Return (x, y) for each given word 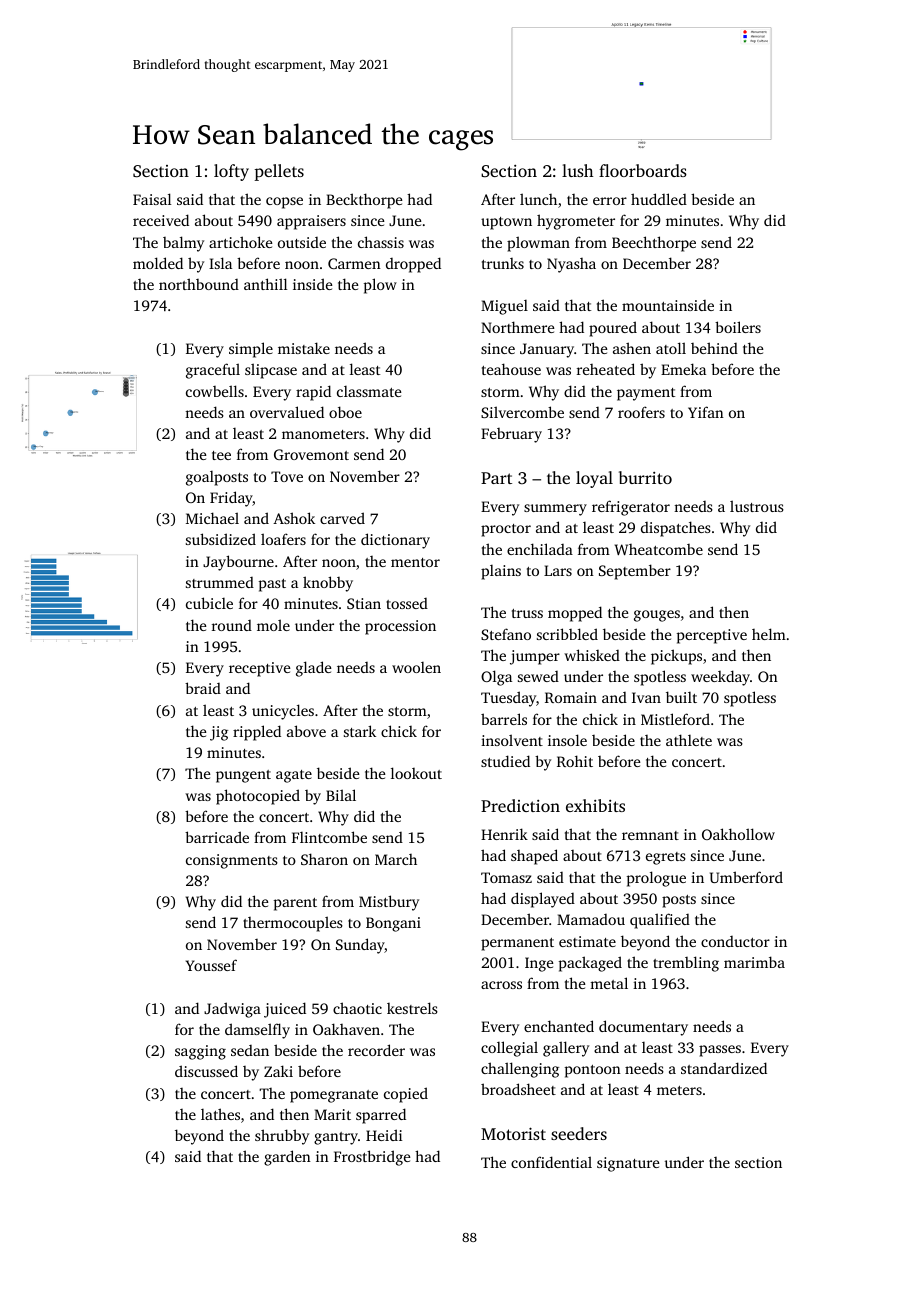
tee (221, 455)
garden (287, 1158)
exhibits (595, 805)
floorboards (643, 170)
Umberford (746, 877)
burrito (645, 477)
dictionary (395, 541)
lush (577, 170)
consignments (232, 861)
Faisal (152, 199)
